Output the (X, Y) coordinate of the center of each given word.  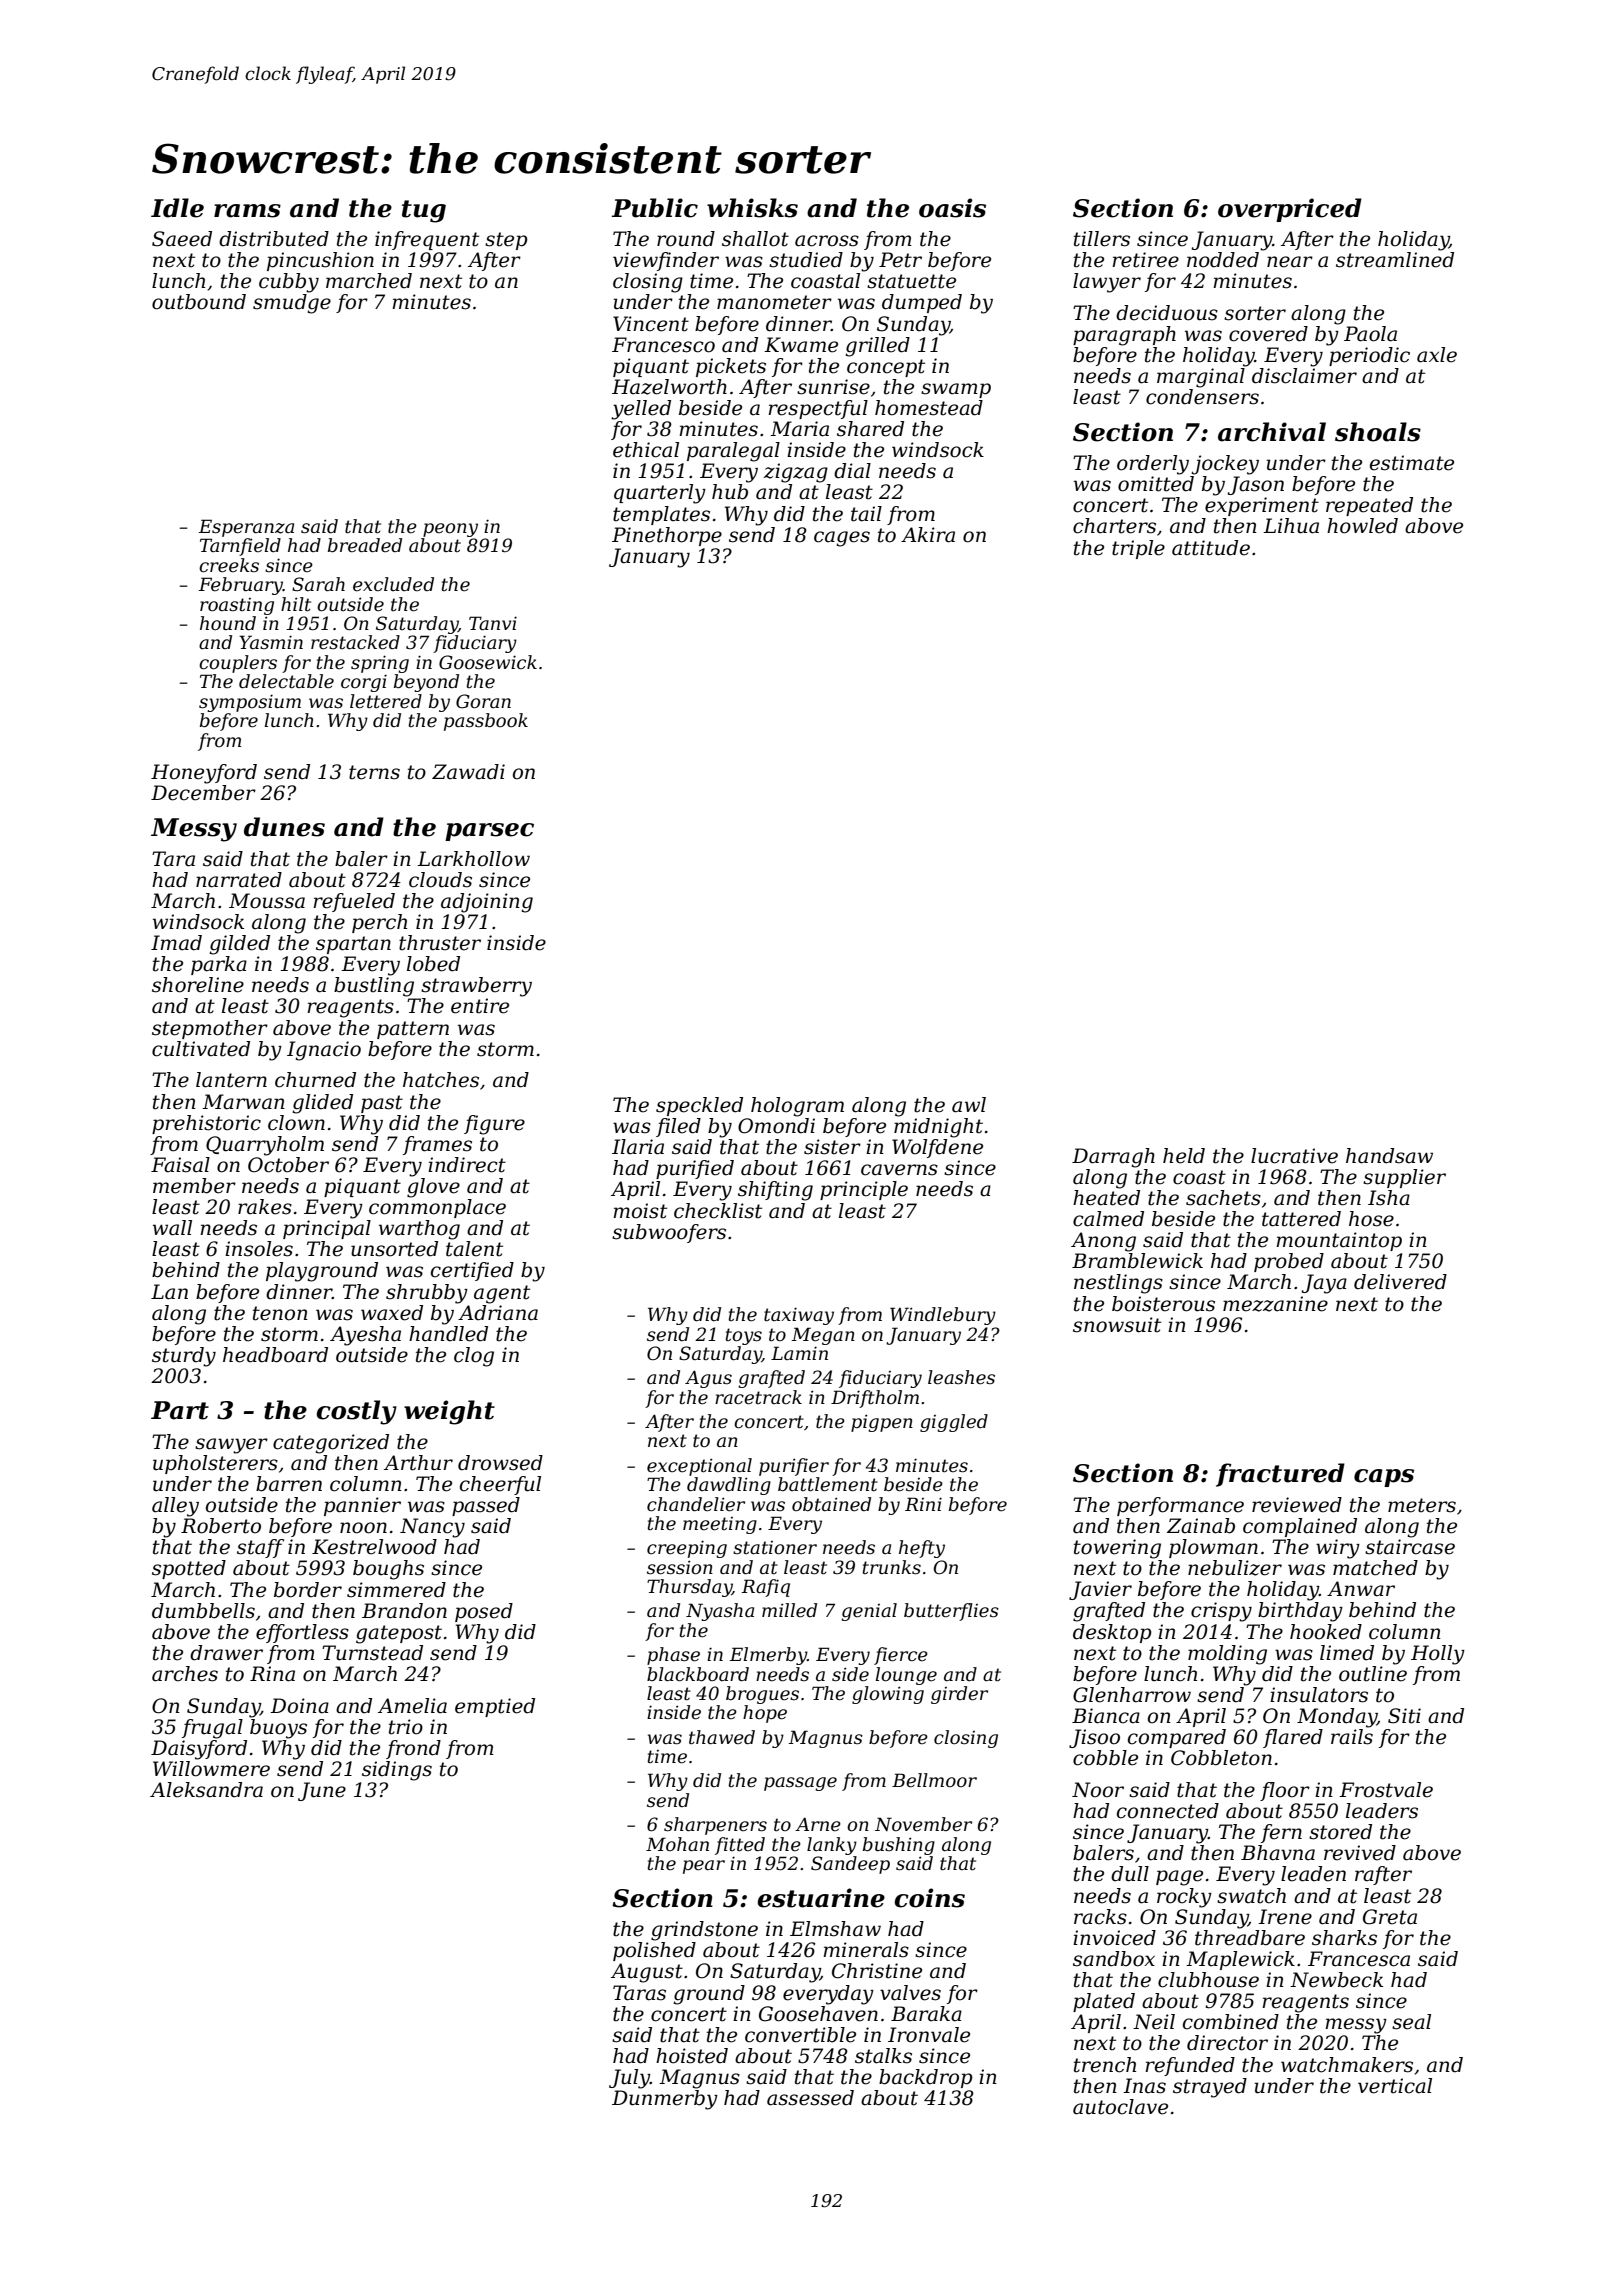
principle (864, 1190)
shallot (755, 239)
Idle (177, 208)
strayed (1210, 2088)
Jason (1256, 485)
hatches (441, 1080)
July (629, 2079)
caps (1384, 1478)
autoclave (1120, 2107)
